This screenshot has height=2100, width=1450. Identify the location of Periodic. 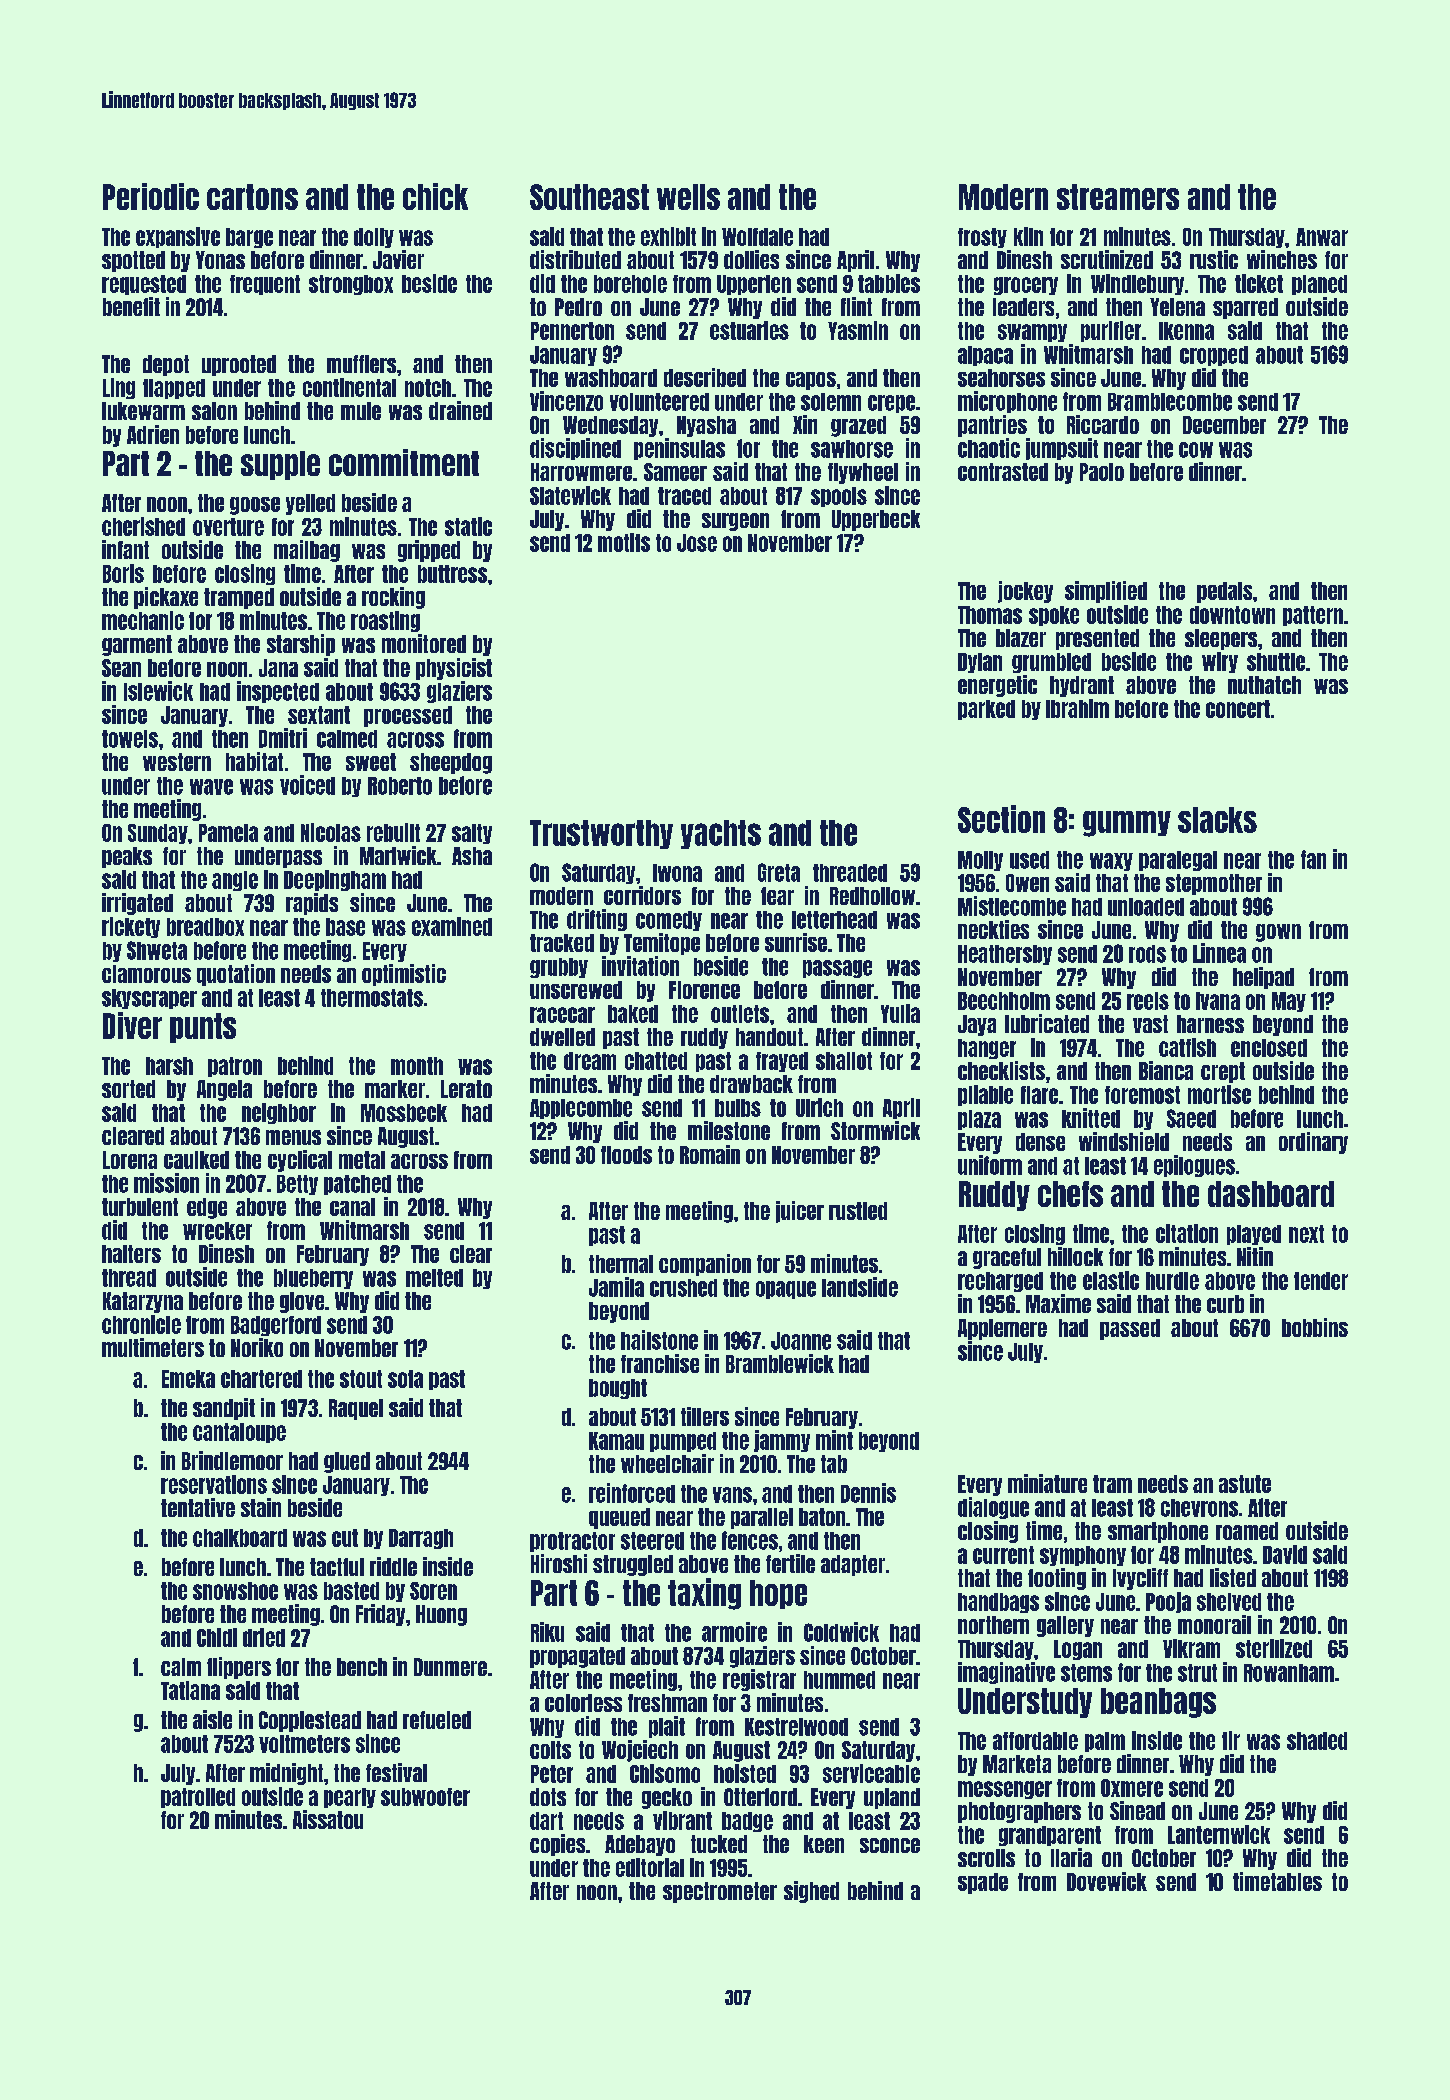
(151, 196).
